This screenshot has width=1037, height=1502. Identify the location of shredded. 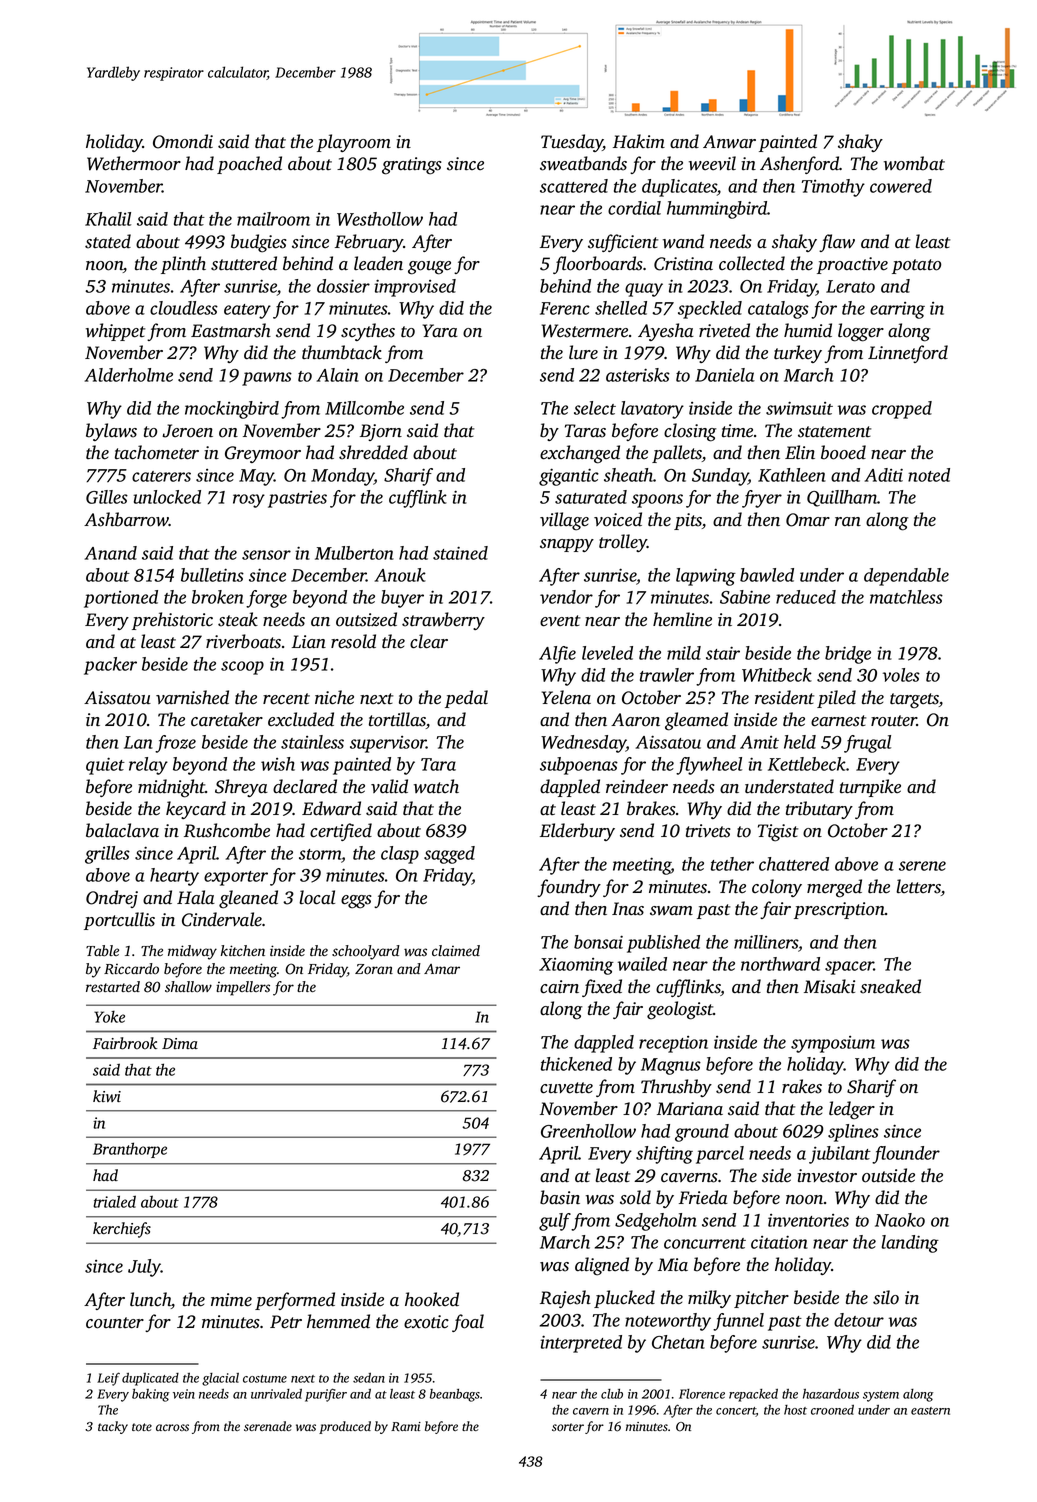
(373, 452).
